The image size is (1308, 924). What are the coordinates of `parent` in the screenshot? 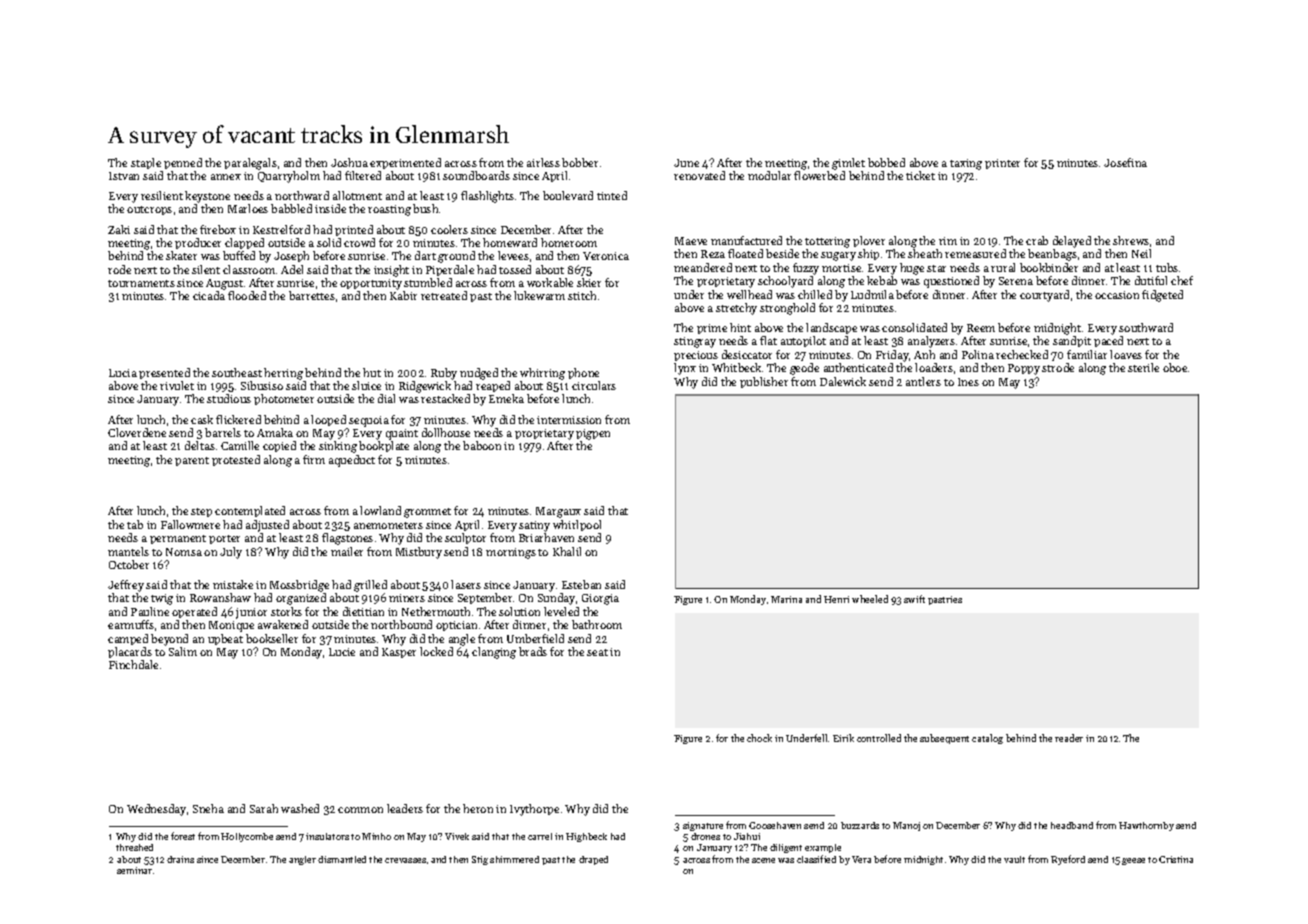 It's located at (192, 461).
